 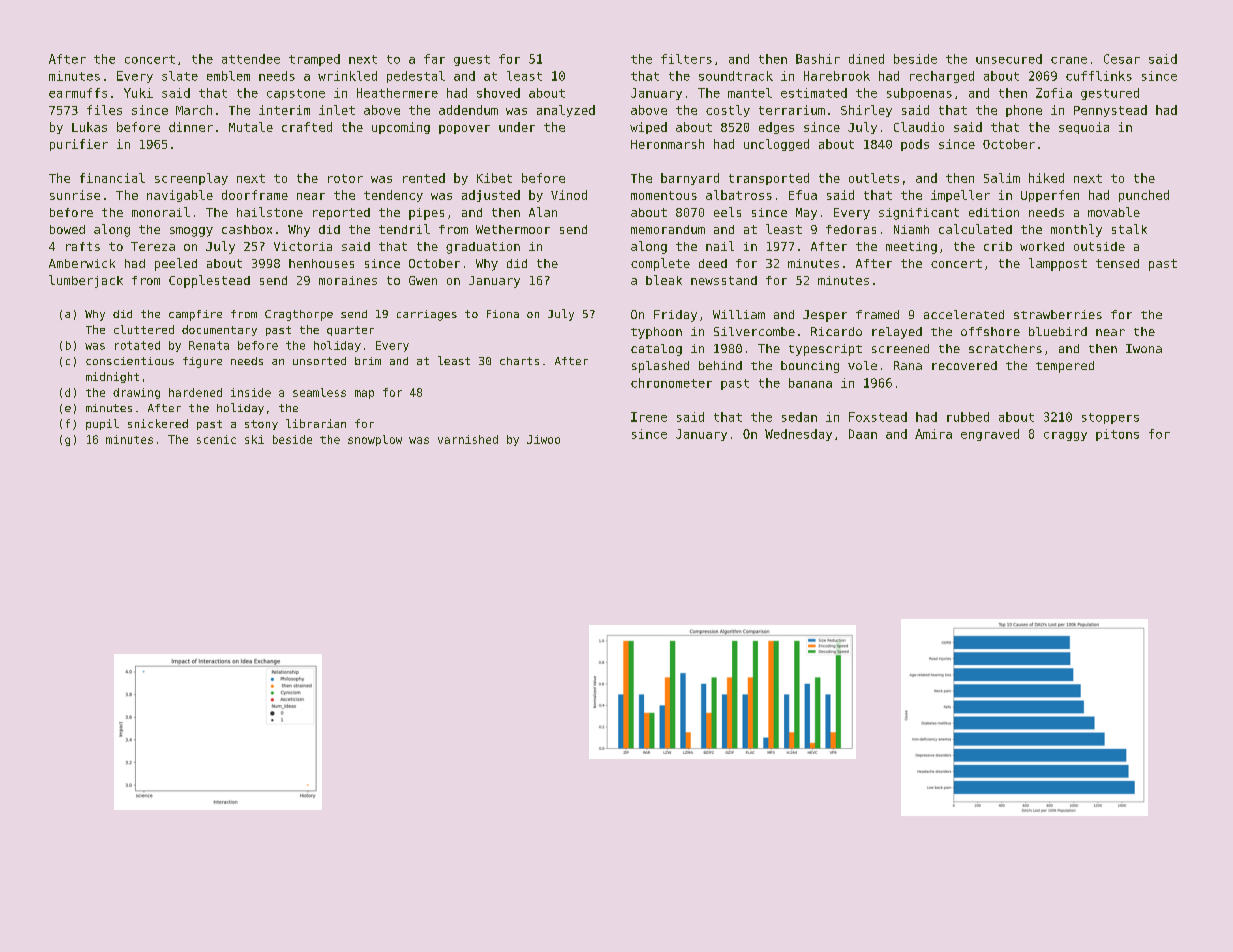 I want to click on ski, so click(x=254, y=439).
